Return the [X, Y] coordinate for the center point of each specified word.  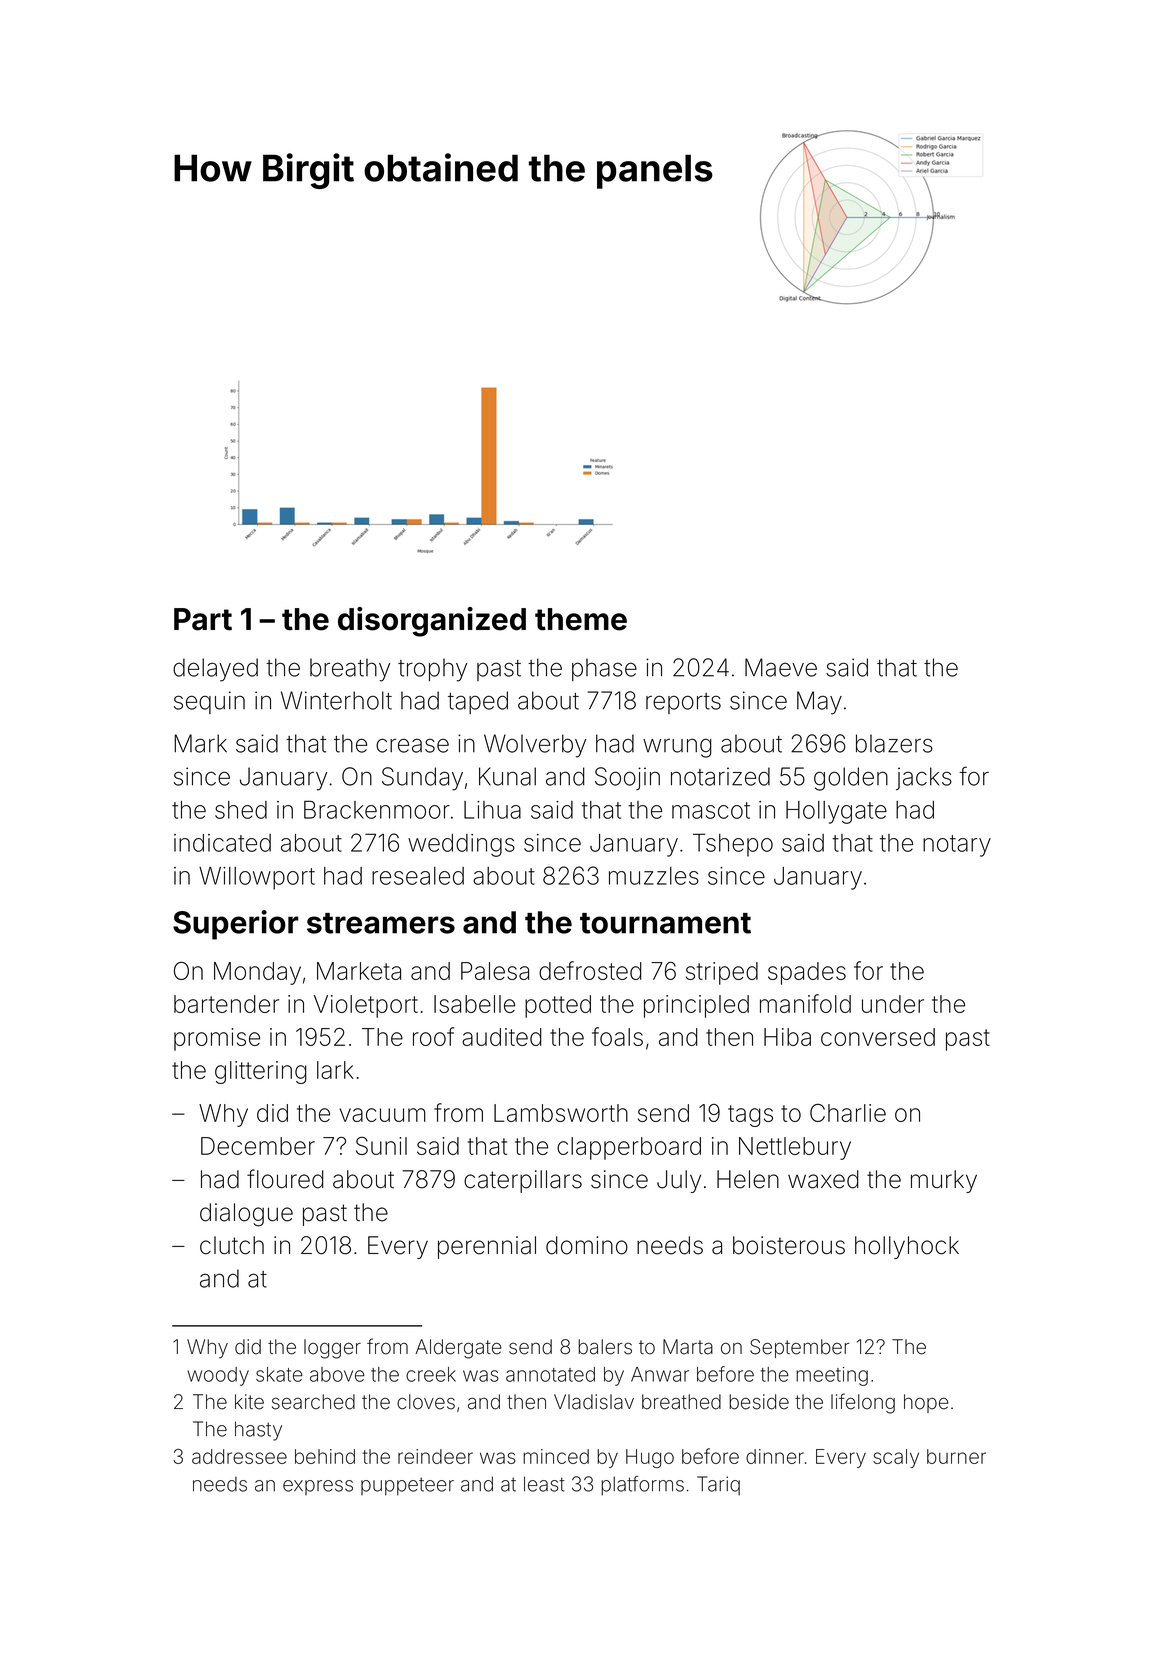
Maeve [781, 667]
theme [581, 619]
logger [332, 1349]
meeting [832, 1376]
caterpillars [523, 1181]
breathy [350, 670]
